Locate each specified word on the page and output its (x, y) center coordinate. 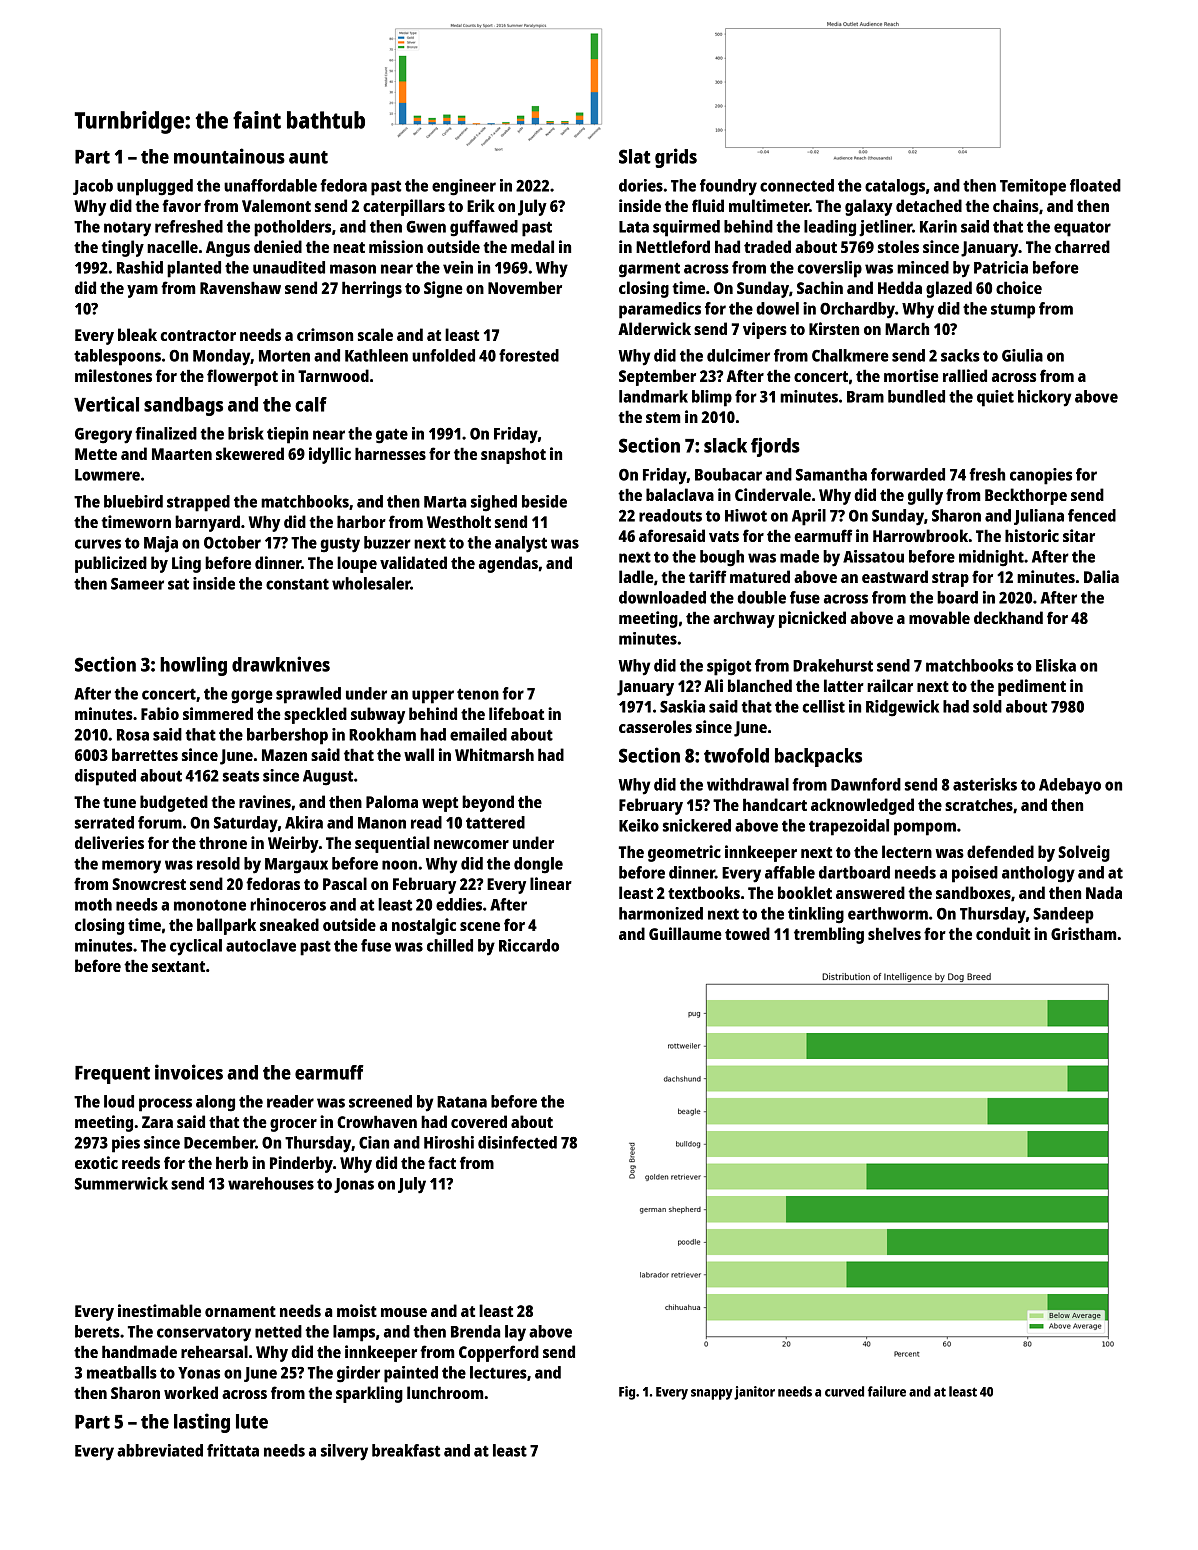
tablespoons (117, 357)
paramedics (660, 310)
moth (93, 904)
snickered (697, 825)
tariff (708, 576)
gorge (252, 697)
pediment (1032, 687)
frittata (233, 1450)
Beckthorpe (1026, 496)
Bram (865, 397)
